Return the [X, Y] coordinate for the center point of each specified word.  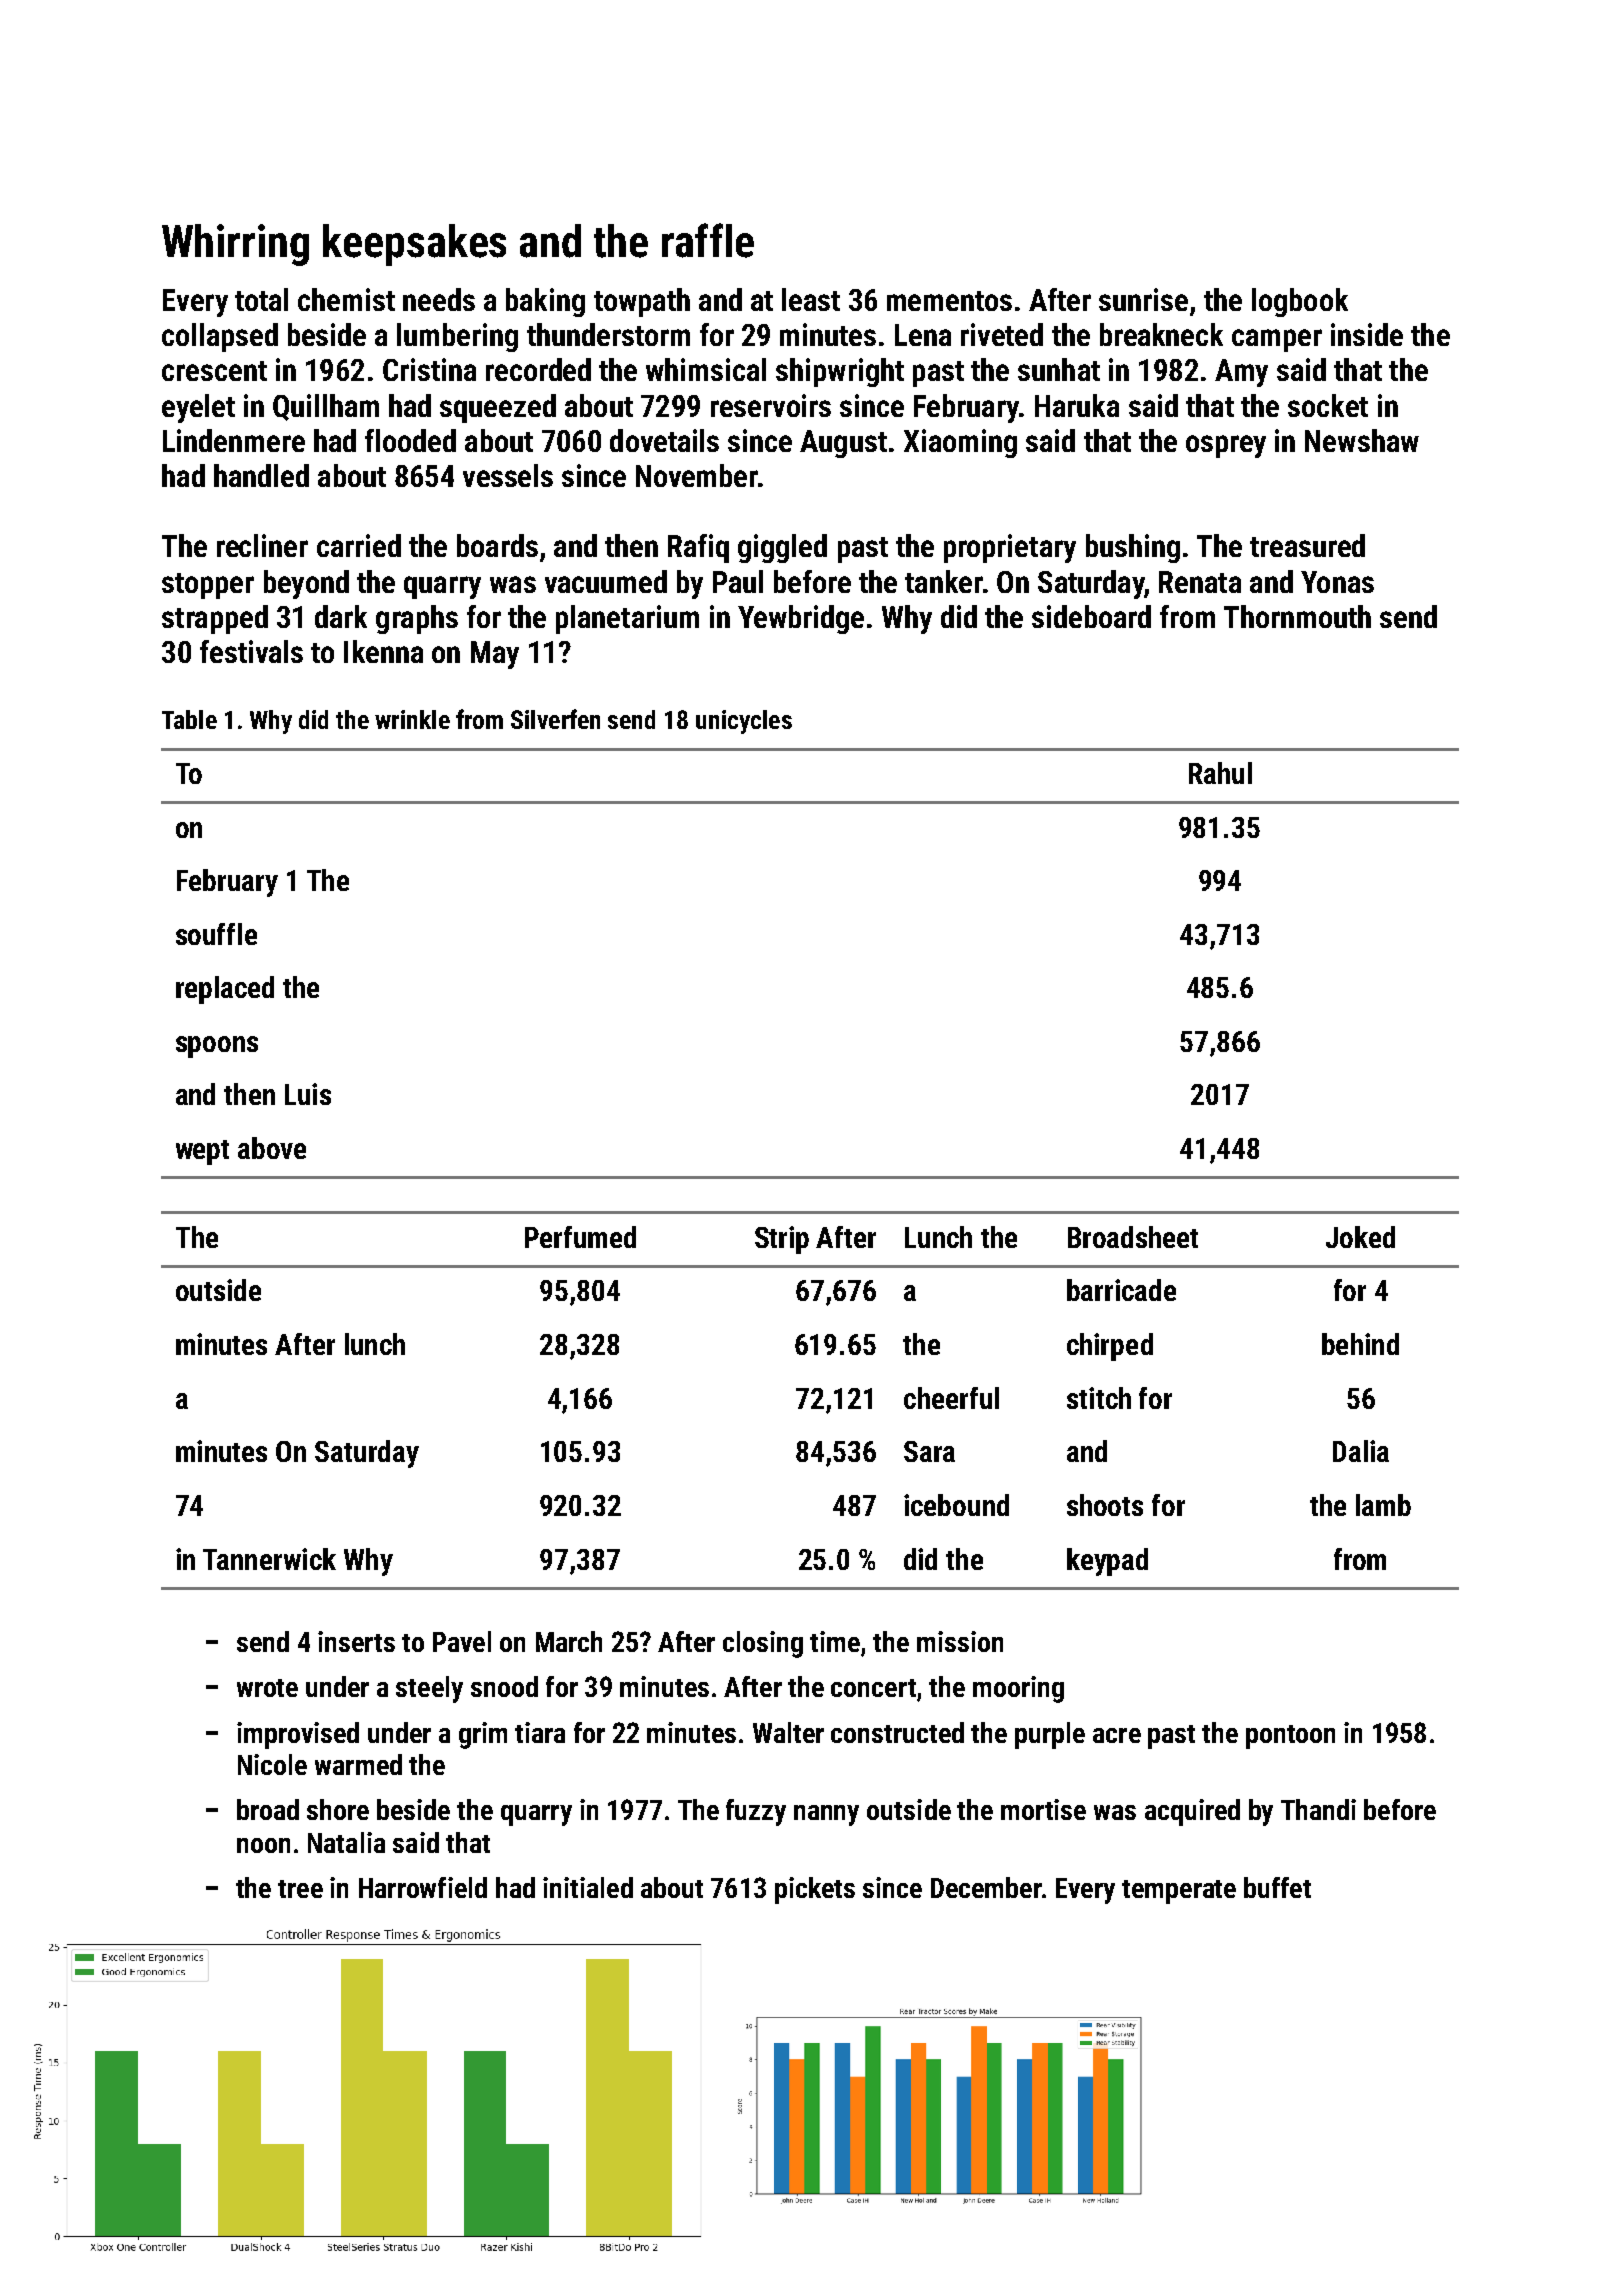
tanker [943, 581]
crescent [214, 371]
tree [300, 1889]
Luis [308, 1094]
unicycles [744, 722]
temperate [1179, 1892]
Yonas [1337, 582]
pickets [815, 1890]
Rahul [1220, 773]
